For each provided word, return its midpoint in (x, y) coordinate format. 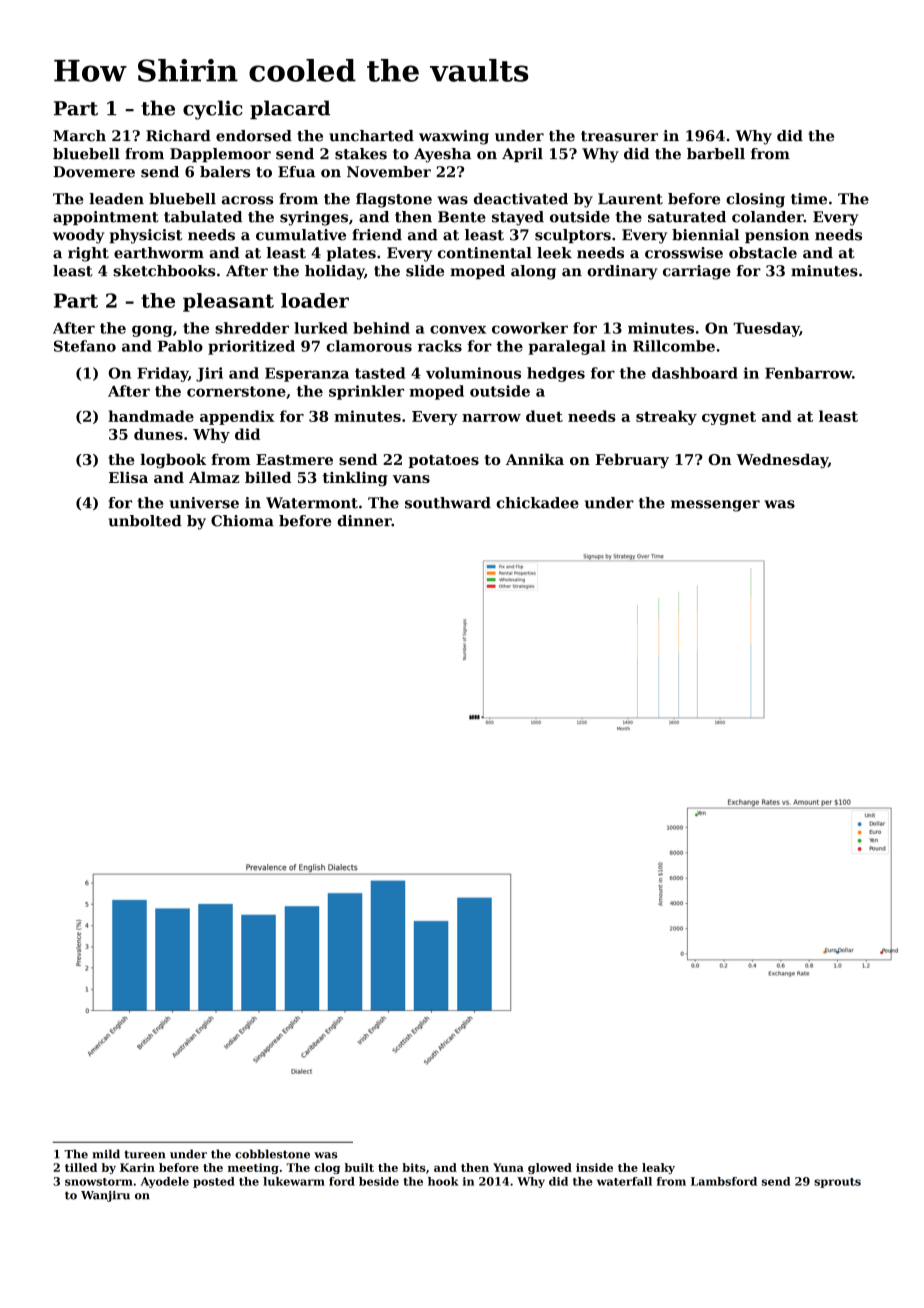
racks (440, 346)
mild (106, 1154)
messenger (715, 506)
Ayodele (165, 1182)
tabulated (203, 217)
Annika (535, 459)
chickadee (537, 503)
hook (443, 1181)
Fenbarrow (808, 373)
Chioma (242, 521)
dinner (364, 521)
